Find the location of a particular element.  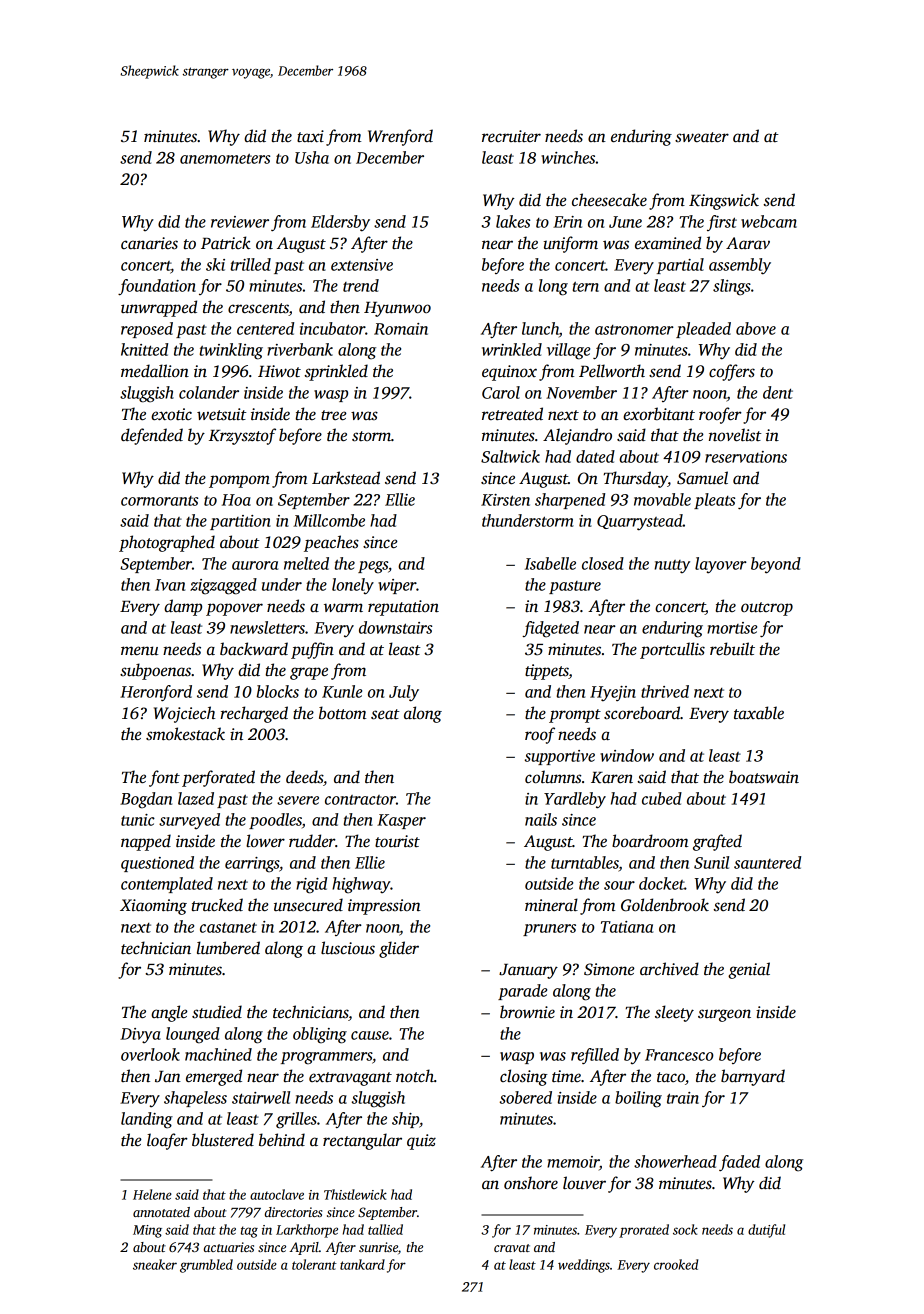

boatswain is located at coordinates (764, 777).
